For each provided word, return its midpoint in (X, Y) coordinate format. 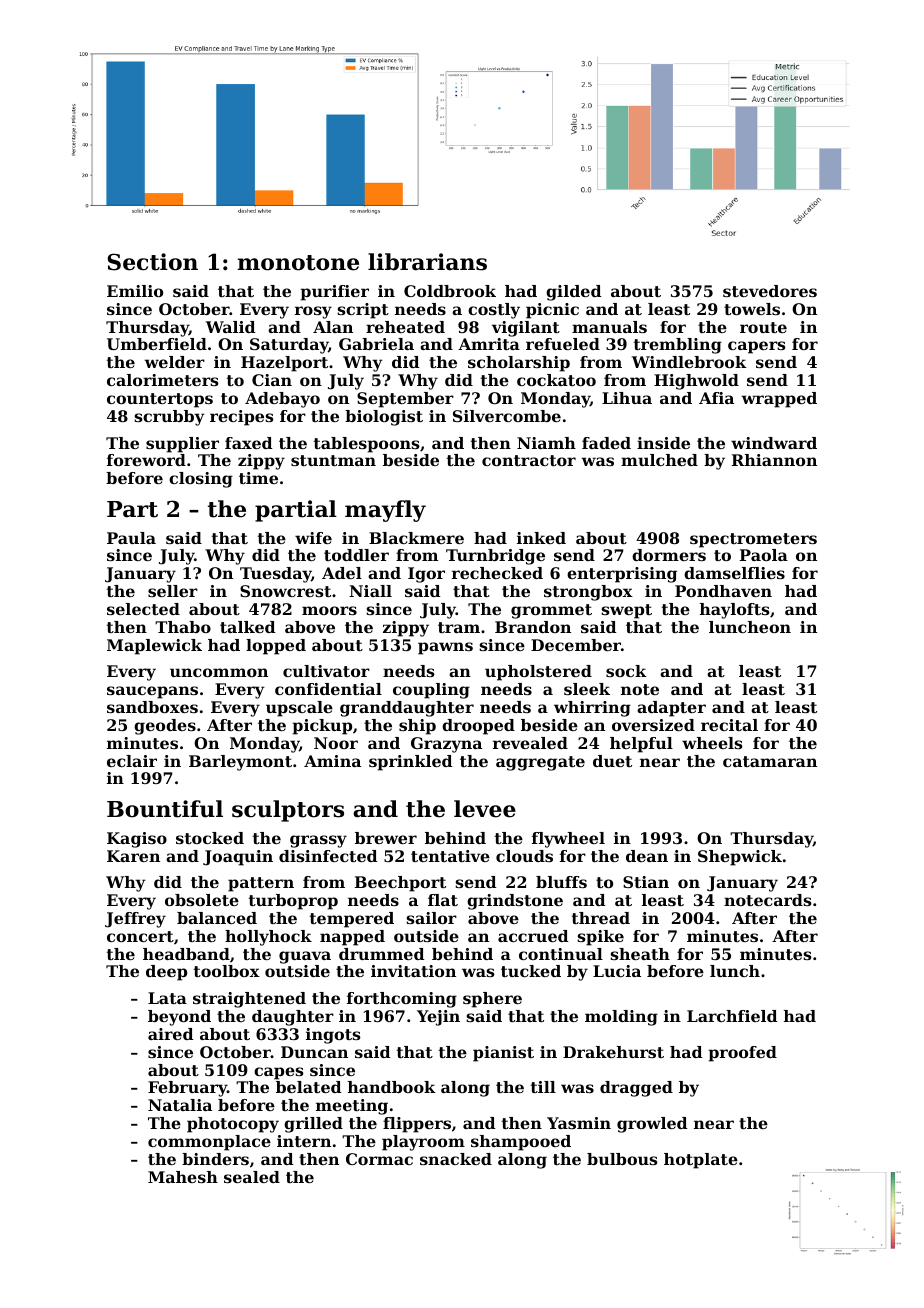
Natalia (180, 1105)
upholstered (538, 673)
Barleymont (240, 763)
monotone (298, 263)
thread (601, 918)
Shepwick (740, 858)
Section (152, 262)
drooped (478, 727)
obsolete (202, 900)
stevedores (770, 291)
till (543, 1087)
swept (626, 611)
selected (143, 609)
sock (626, 671)
